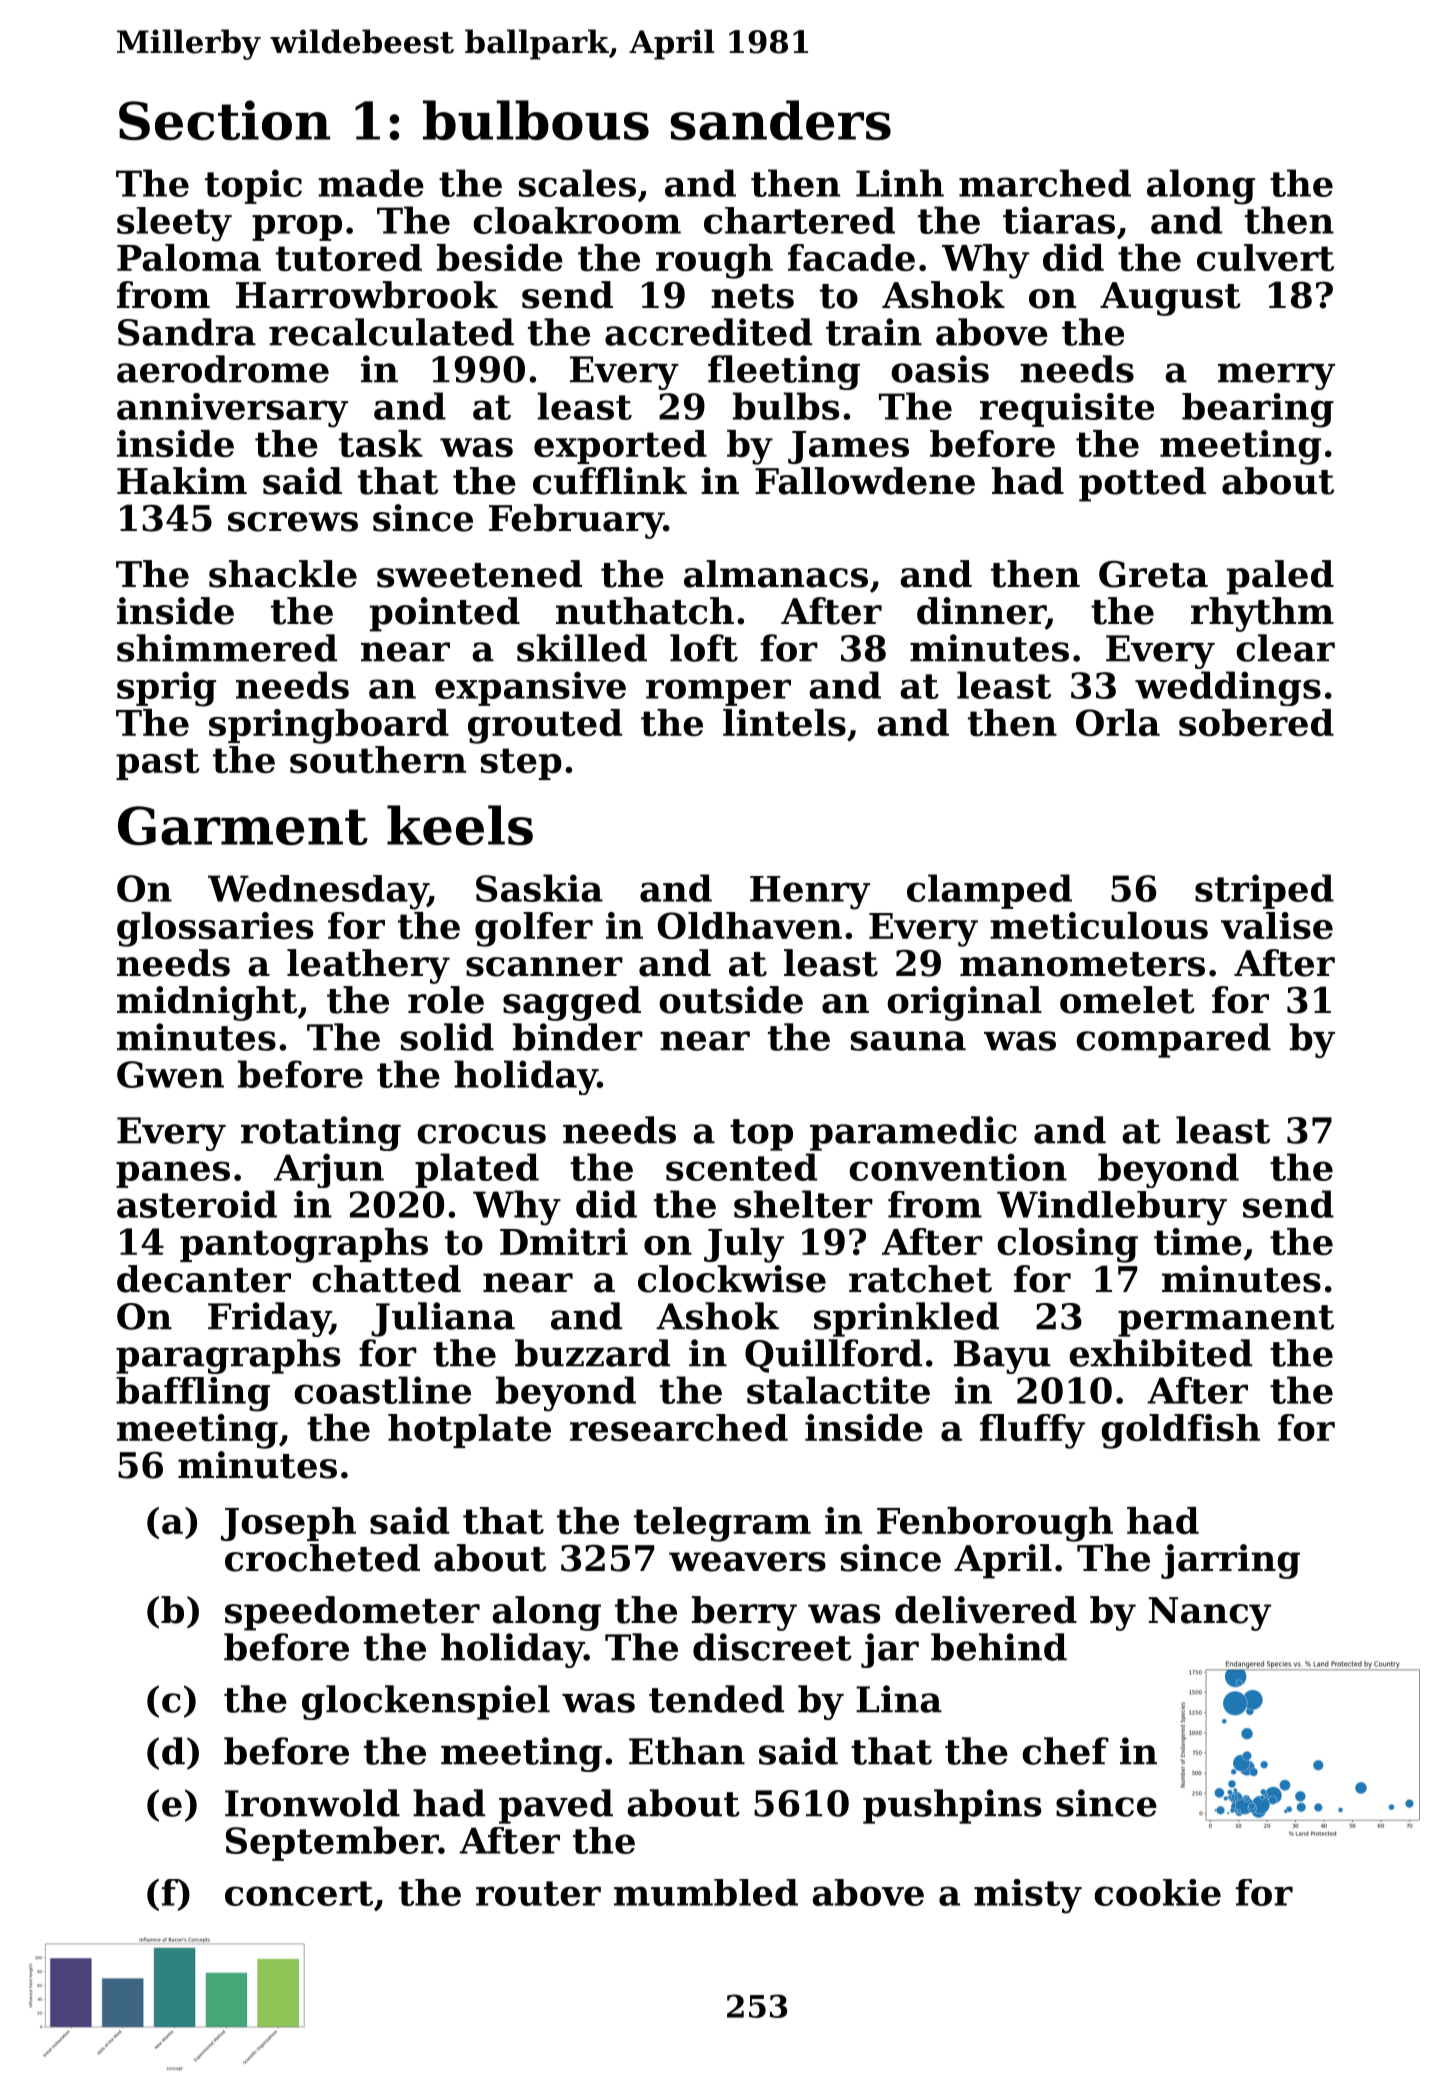 The image size is (1450, 2100). Describe the element at coordinates (1198, 1241) in the screenshot. I see `time` at that location.
